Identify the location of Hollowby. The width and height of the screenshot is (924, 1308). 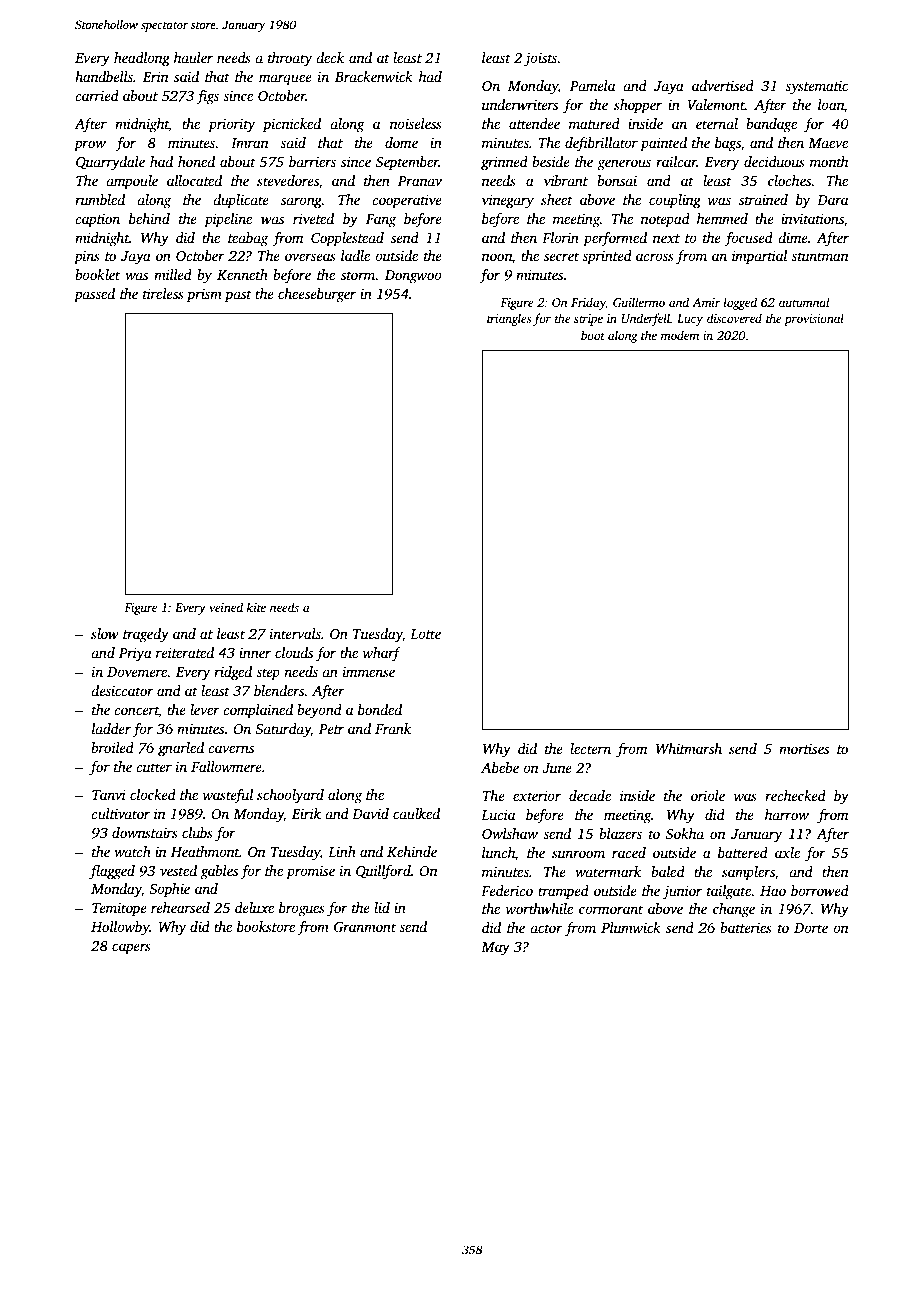
(120, 928).
